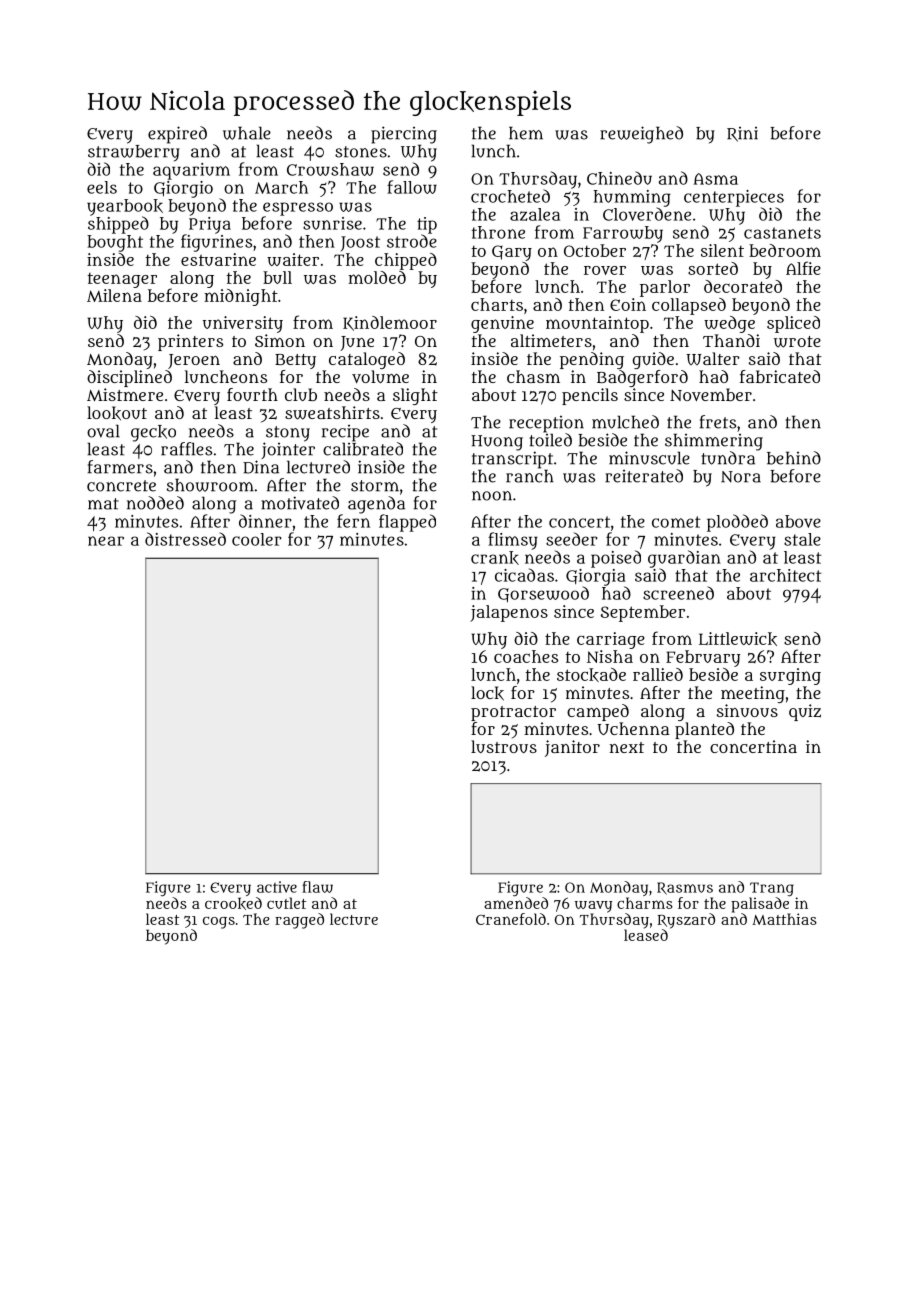  I want to click on Rasmus, so click(685, 888).
